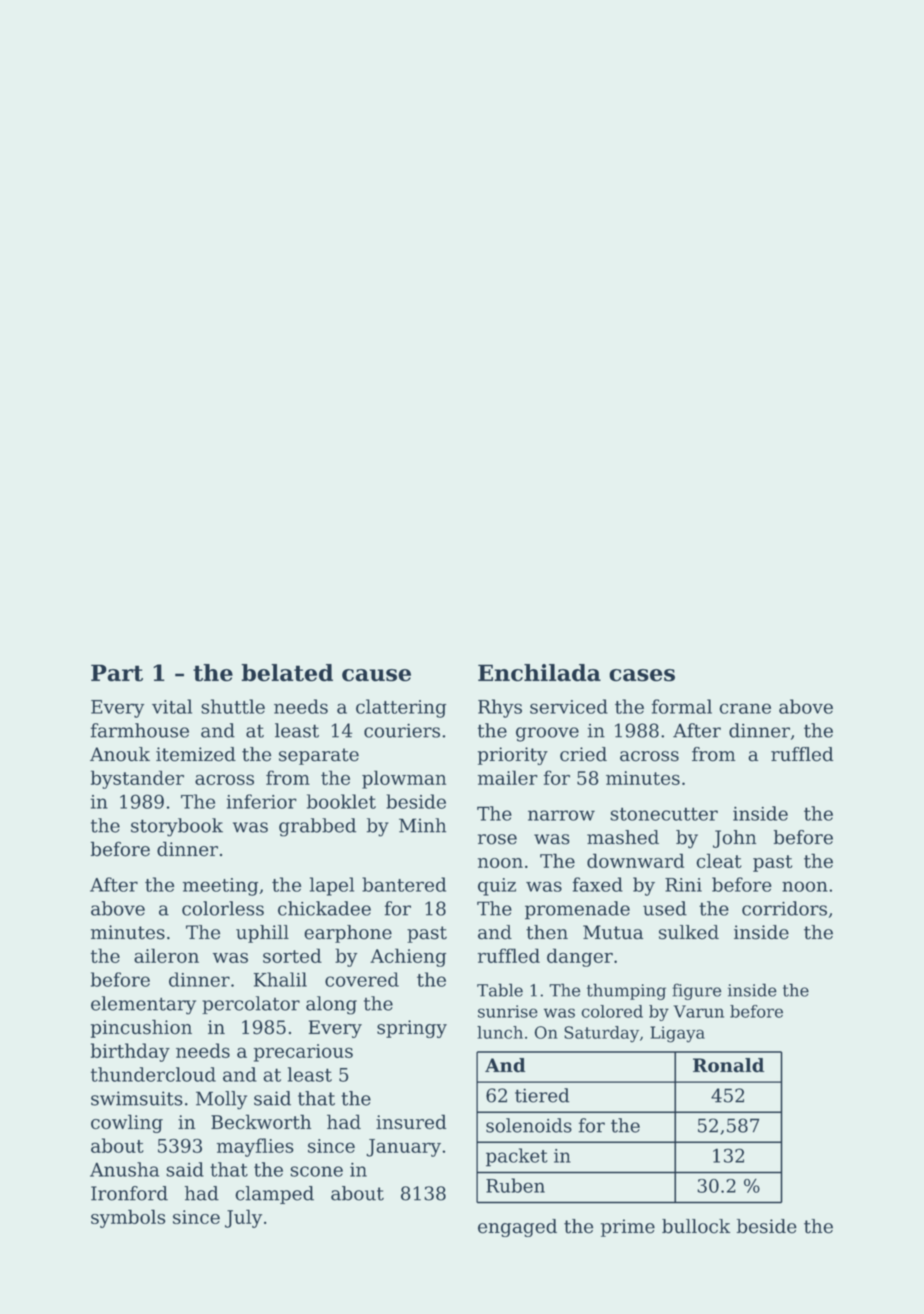 This document has width=924, height=1314. I want to click on Minh, so click(422, 825).
